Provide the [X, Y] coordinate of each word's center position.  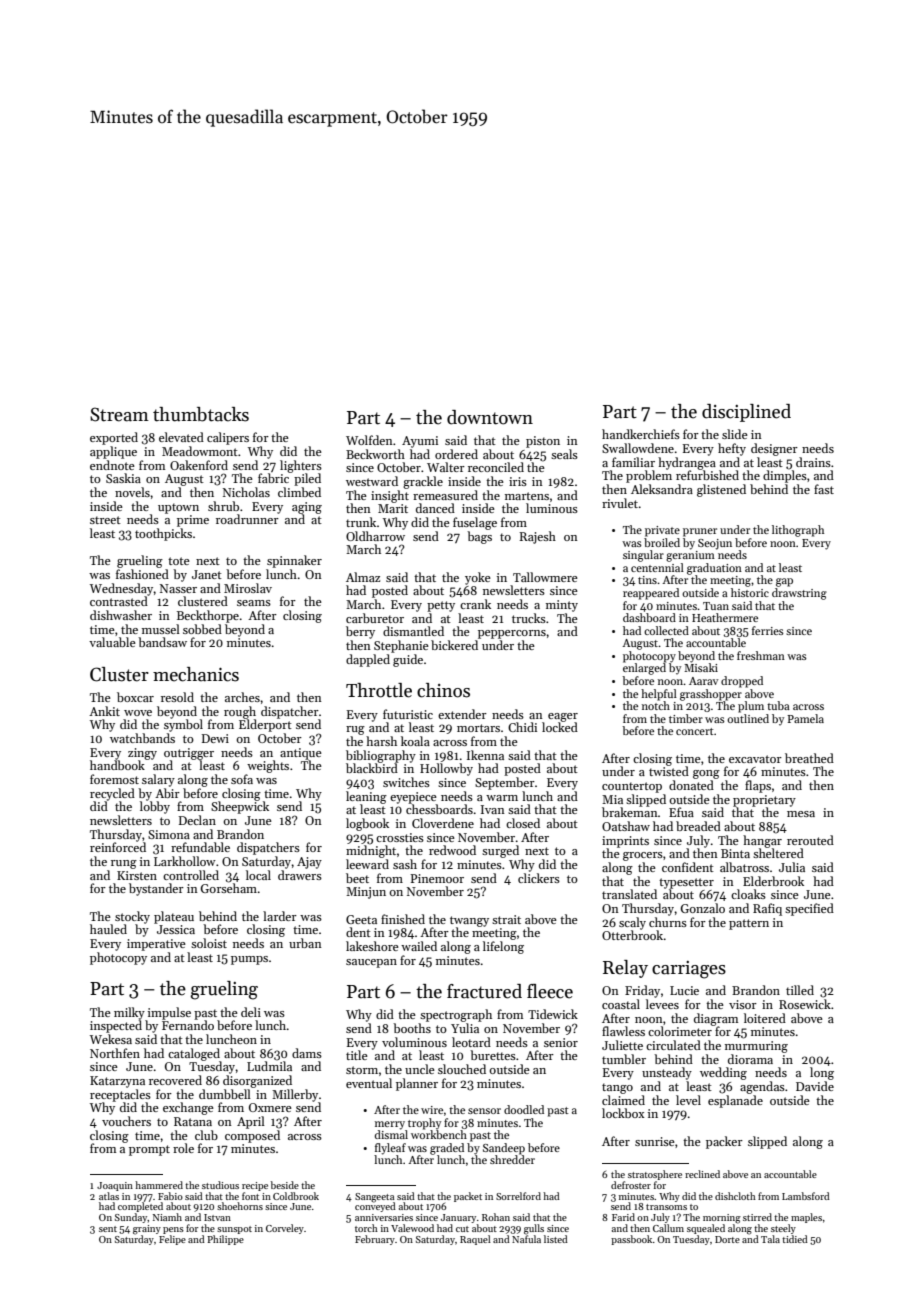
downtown [490, 417]
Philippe [225, 1240]
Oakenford [199, 465]
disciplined [746, 413]
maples [806, 1218]
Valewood [412, 1228]
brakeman [630, 812]
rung [124, 864]
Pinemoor [437, 878]
